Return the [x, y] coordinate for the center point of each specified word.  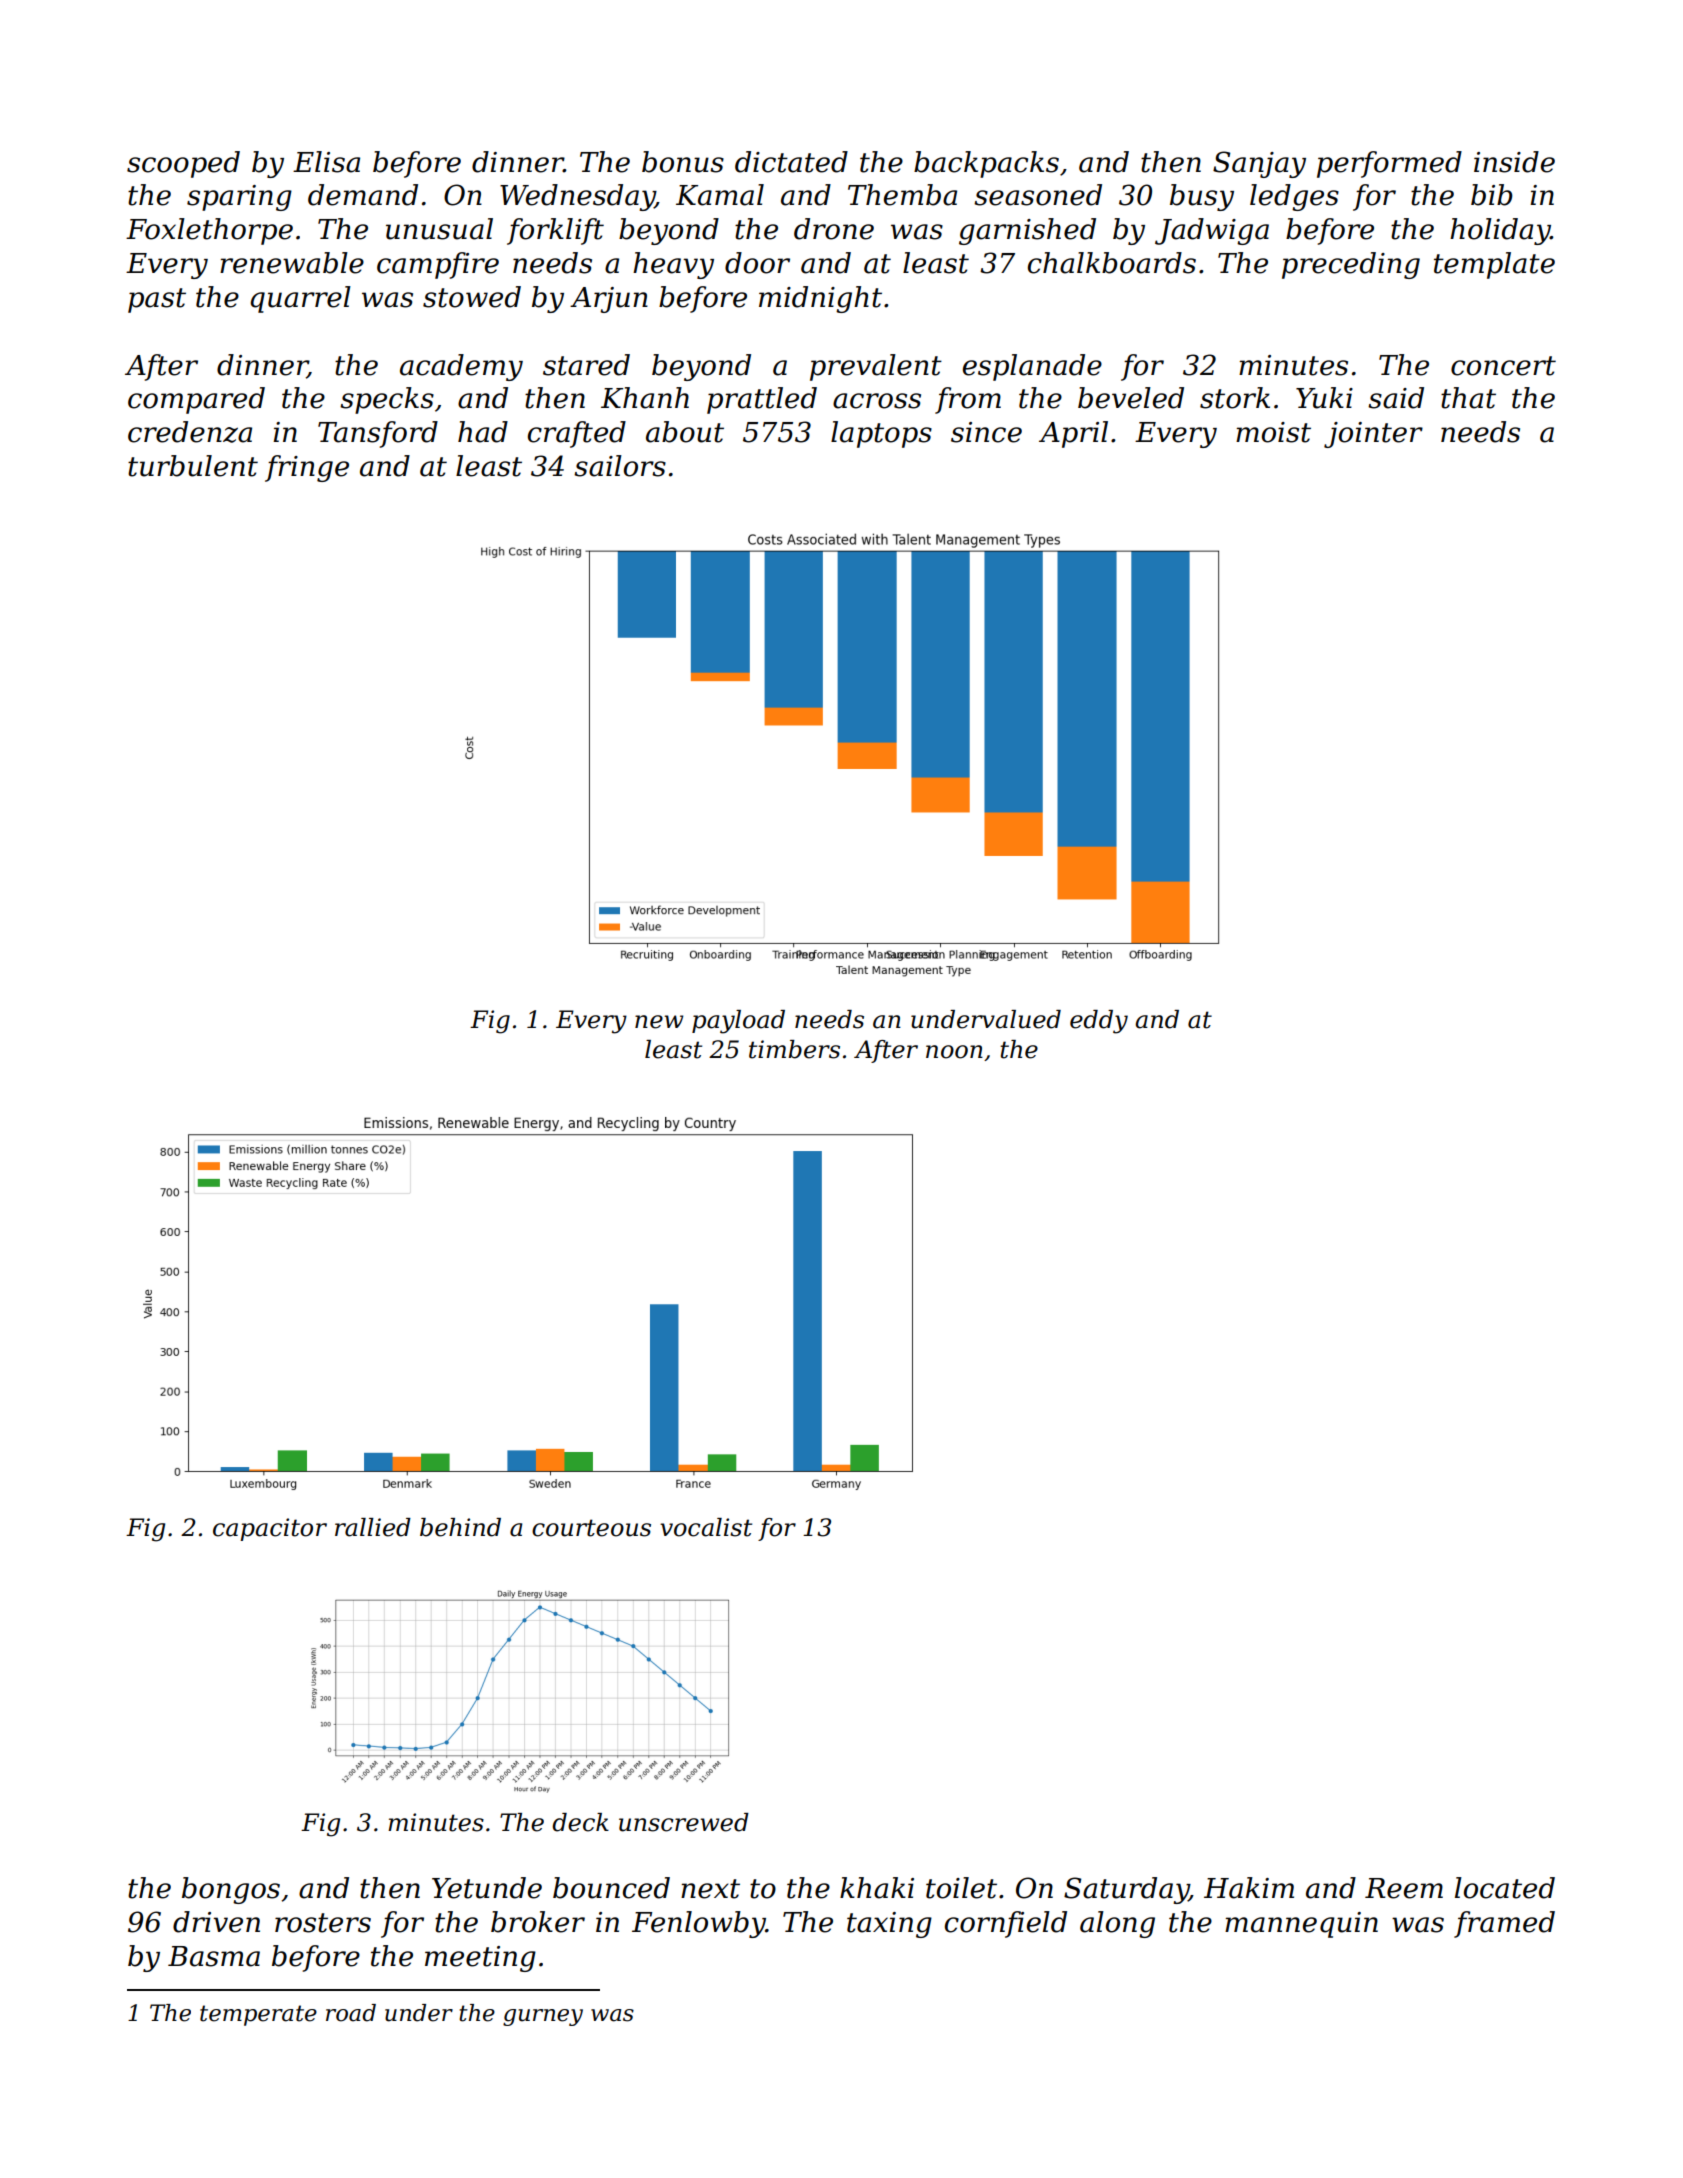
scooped [183, 164]
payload [738, 1022]
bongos [231, 1890]
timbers [794, 1049]
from [968, 400]
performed [1389, 164]
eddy [1099, 1022]
